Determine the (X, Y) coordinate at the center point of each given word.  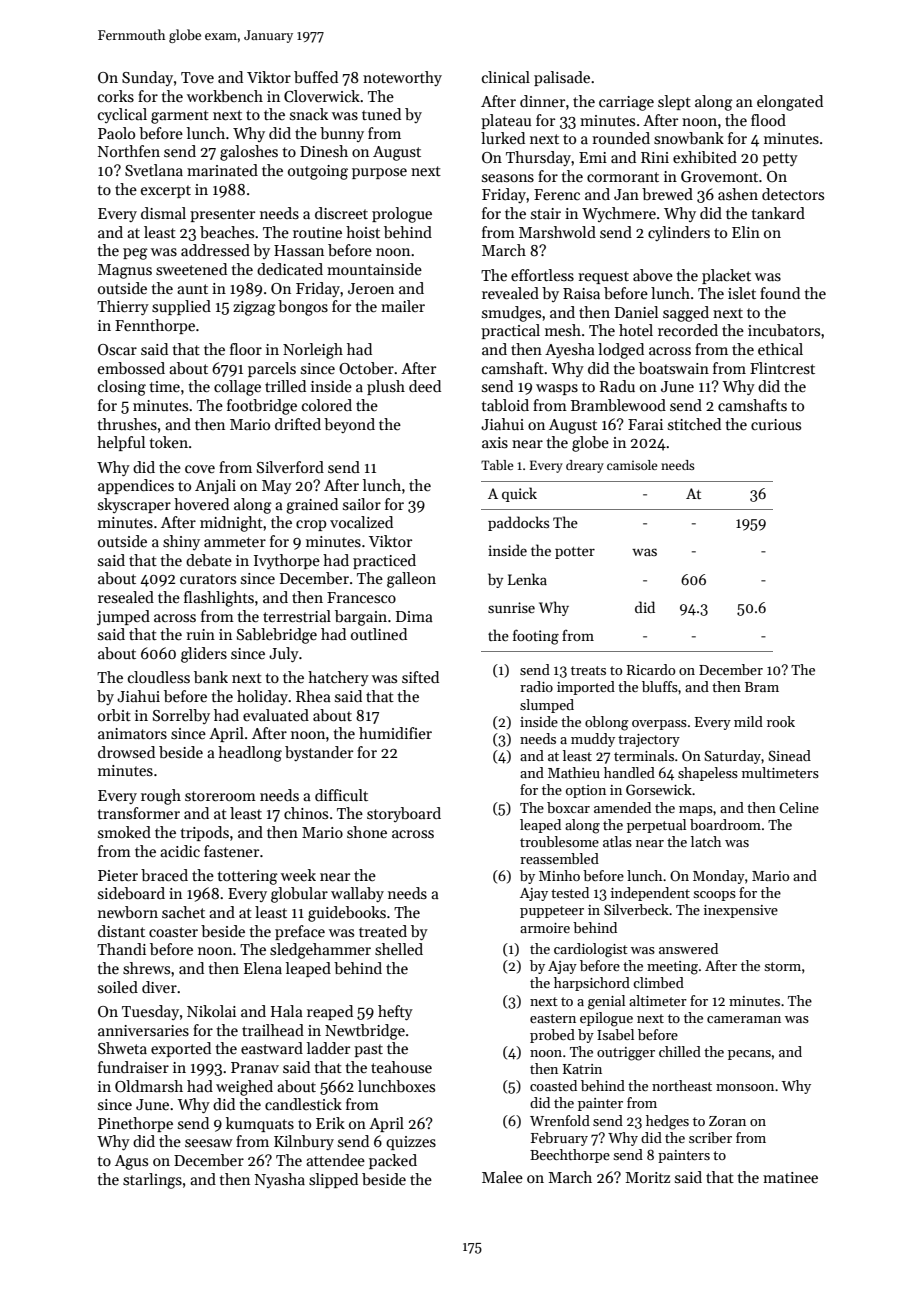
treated (383, 931)
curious (776, 424)
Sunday (147, 78)
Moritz (647, 1177)
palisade (562, 78)
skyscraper (134, 505)
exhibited (705, 157)
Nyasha (280, 1180)
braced (164, 875)
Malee (502, 1177)
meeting (672, 968)
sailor (362, 504)
